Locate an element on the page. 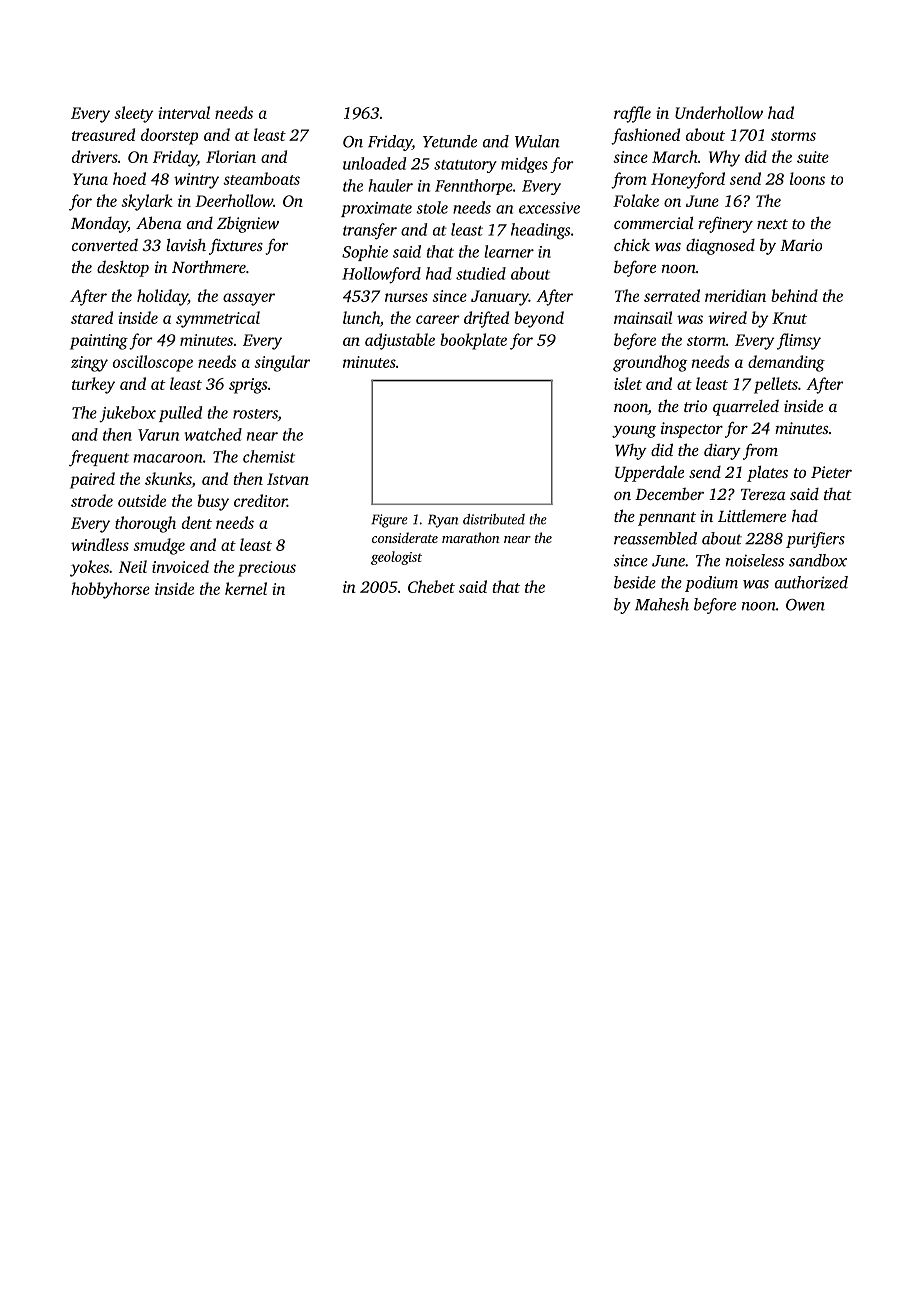 The height and width of the image is (1308, 924). hobbyhorse is located at coordinates (110, 590).
